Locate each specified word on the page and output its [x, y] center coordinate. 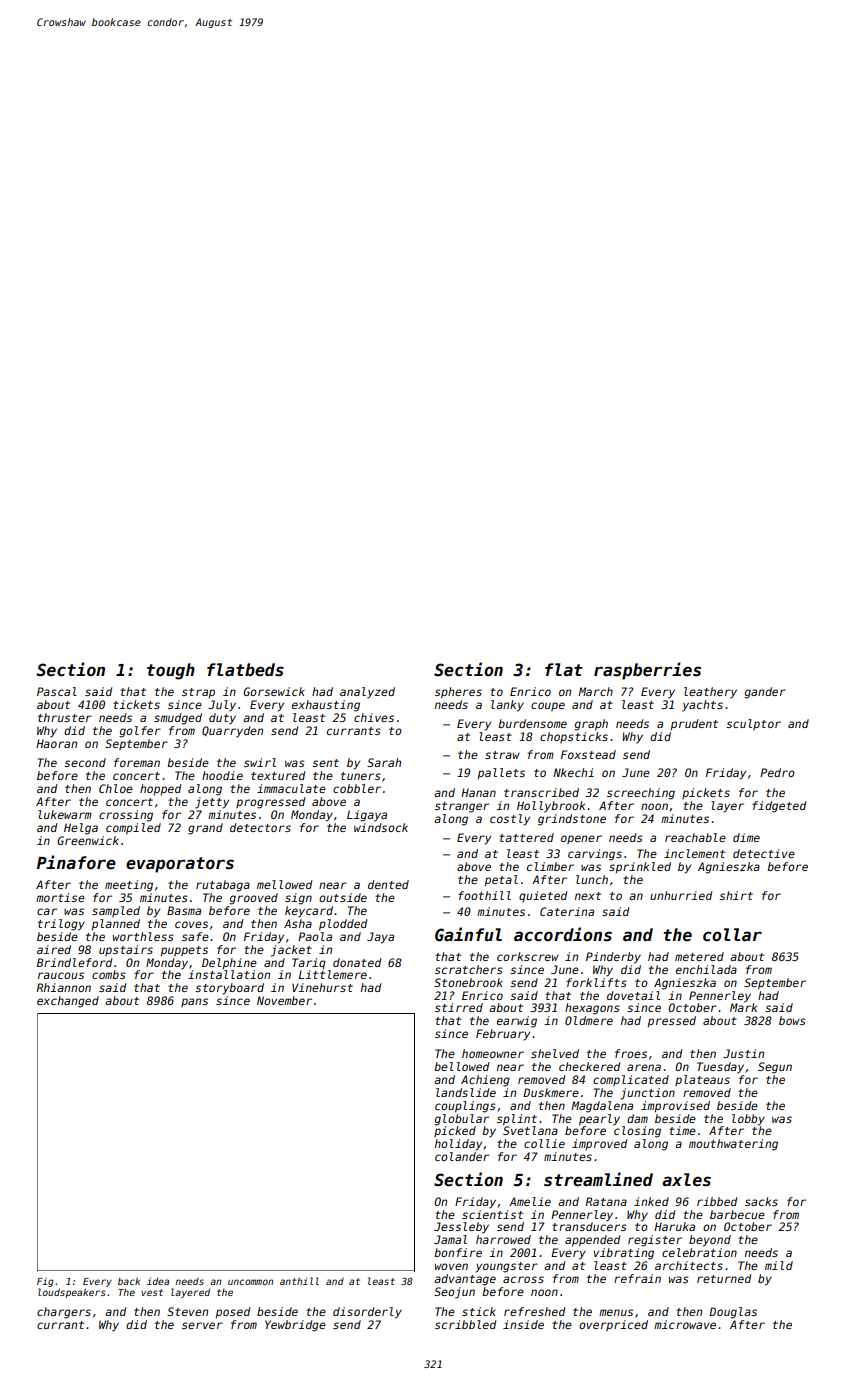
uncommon [250, 1282]
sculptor [753, 724]
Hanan [478, 792]
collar [732, 935]
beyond [710, 1241]
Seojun [454, 1293]
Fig [45, 1282]
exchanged [68, 1002]
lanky [507, 706]
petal [501, 881]
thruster [65, 717]
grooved [253, 899]
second [85, 762]
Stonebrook [468, 982]
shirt [736, 895]
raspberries [647, 671]
